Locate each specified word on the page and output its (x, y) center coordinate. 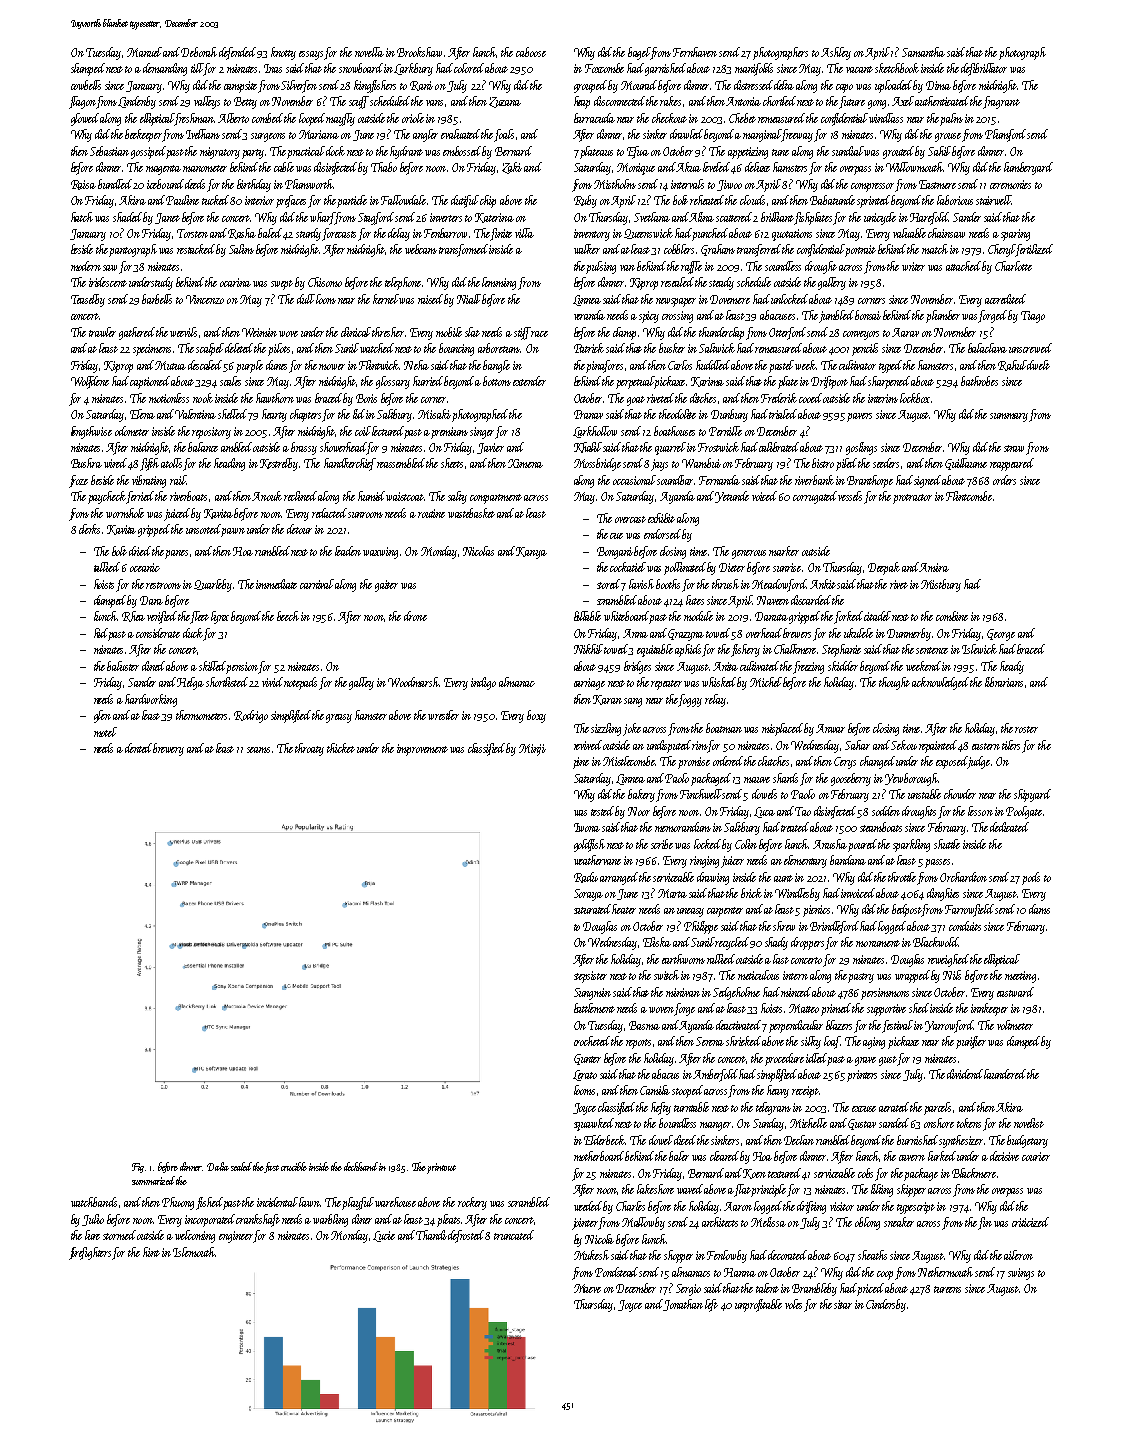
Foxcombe (604, 68)
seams (258, 750)
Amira (934, 567)
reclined (300, 496)
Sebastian (109, 151)
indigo (483, 683)
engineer (236, 1237)
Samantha (923, 52)
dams (1039, 909)
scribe (662, 844)
